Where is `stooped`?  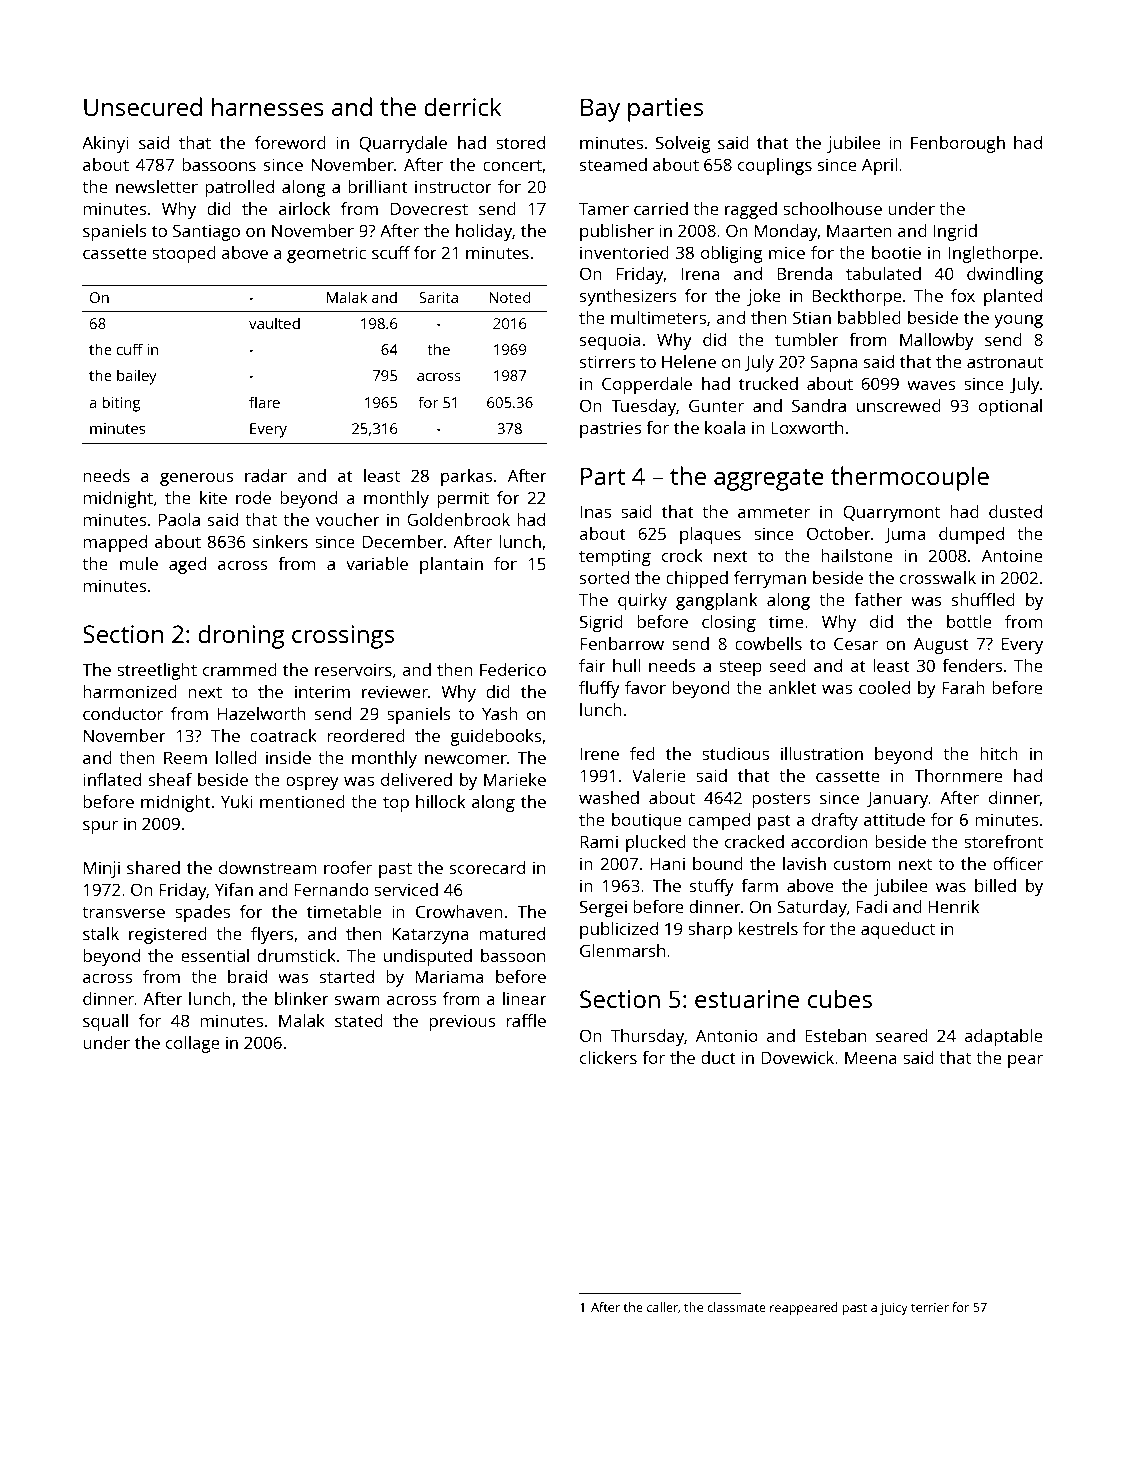 stooped is located at coordinates (184, 254).
